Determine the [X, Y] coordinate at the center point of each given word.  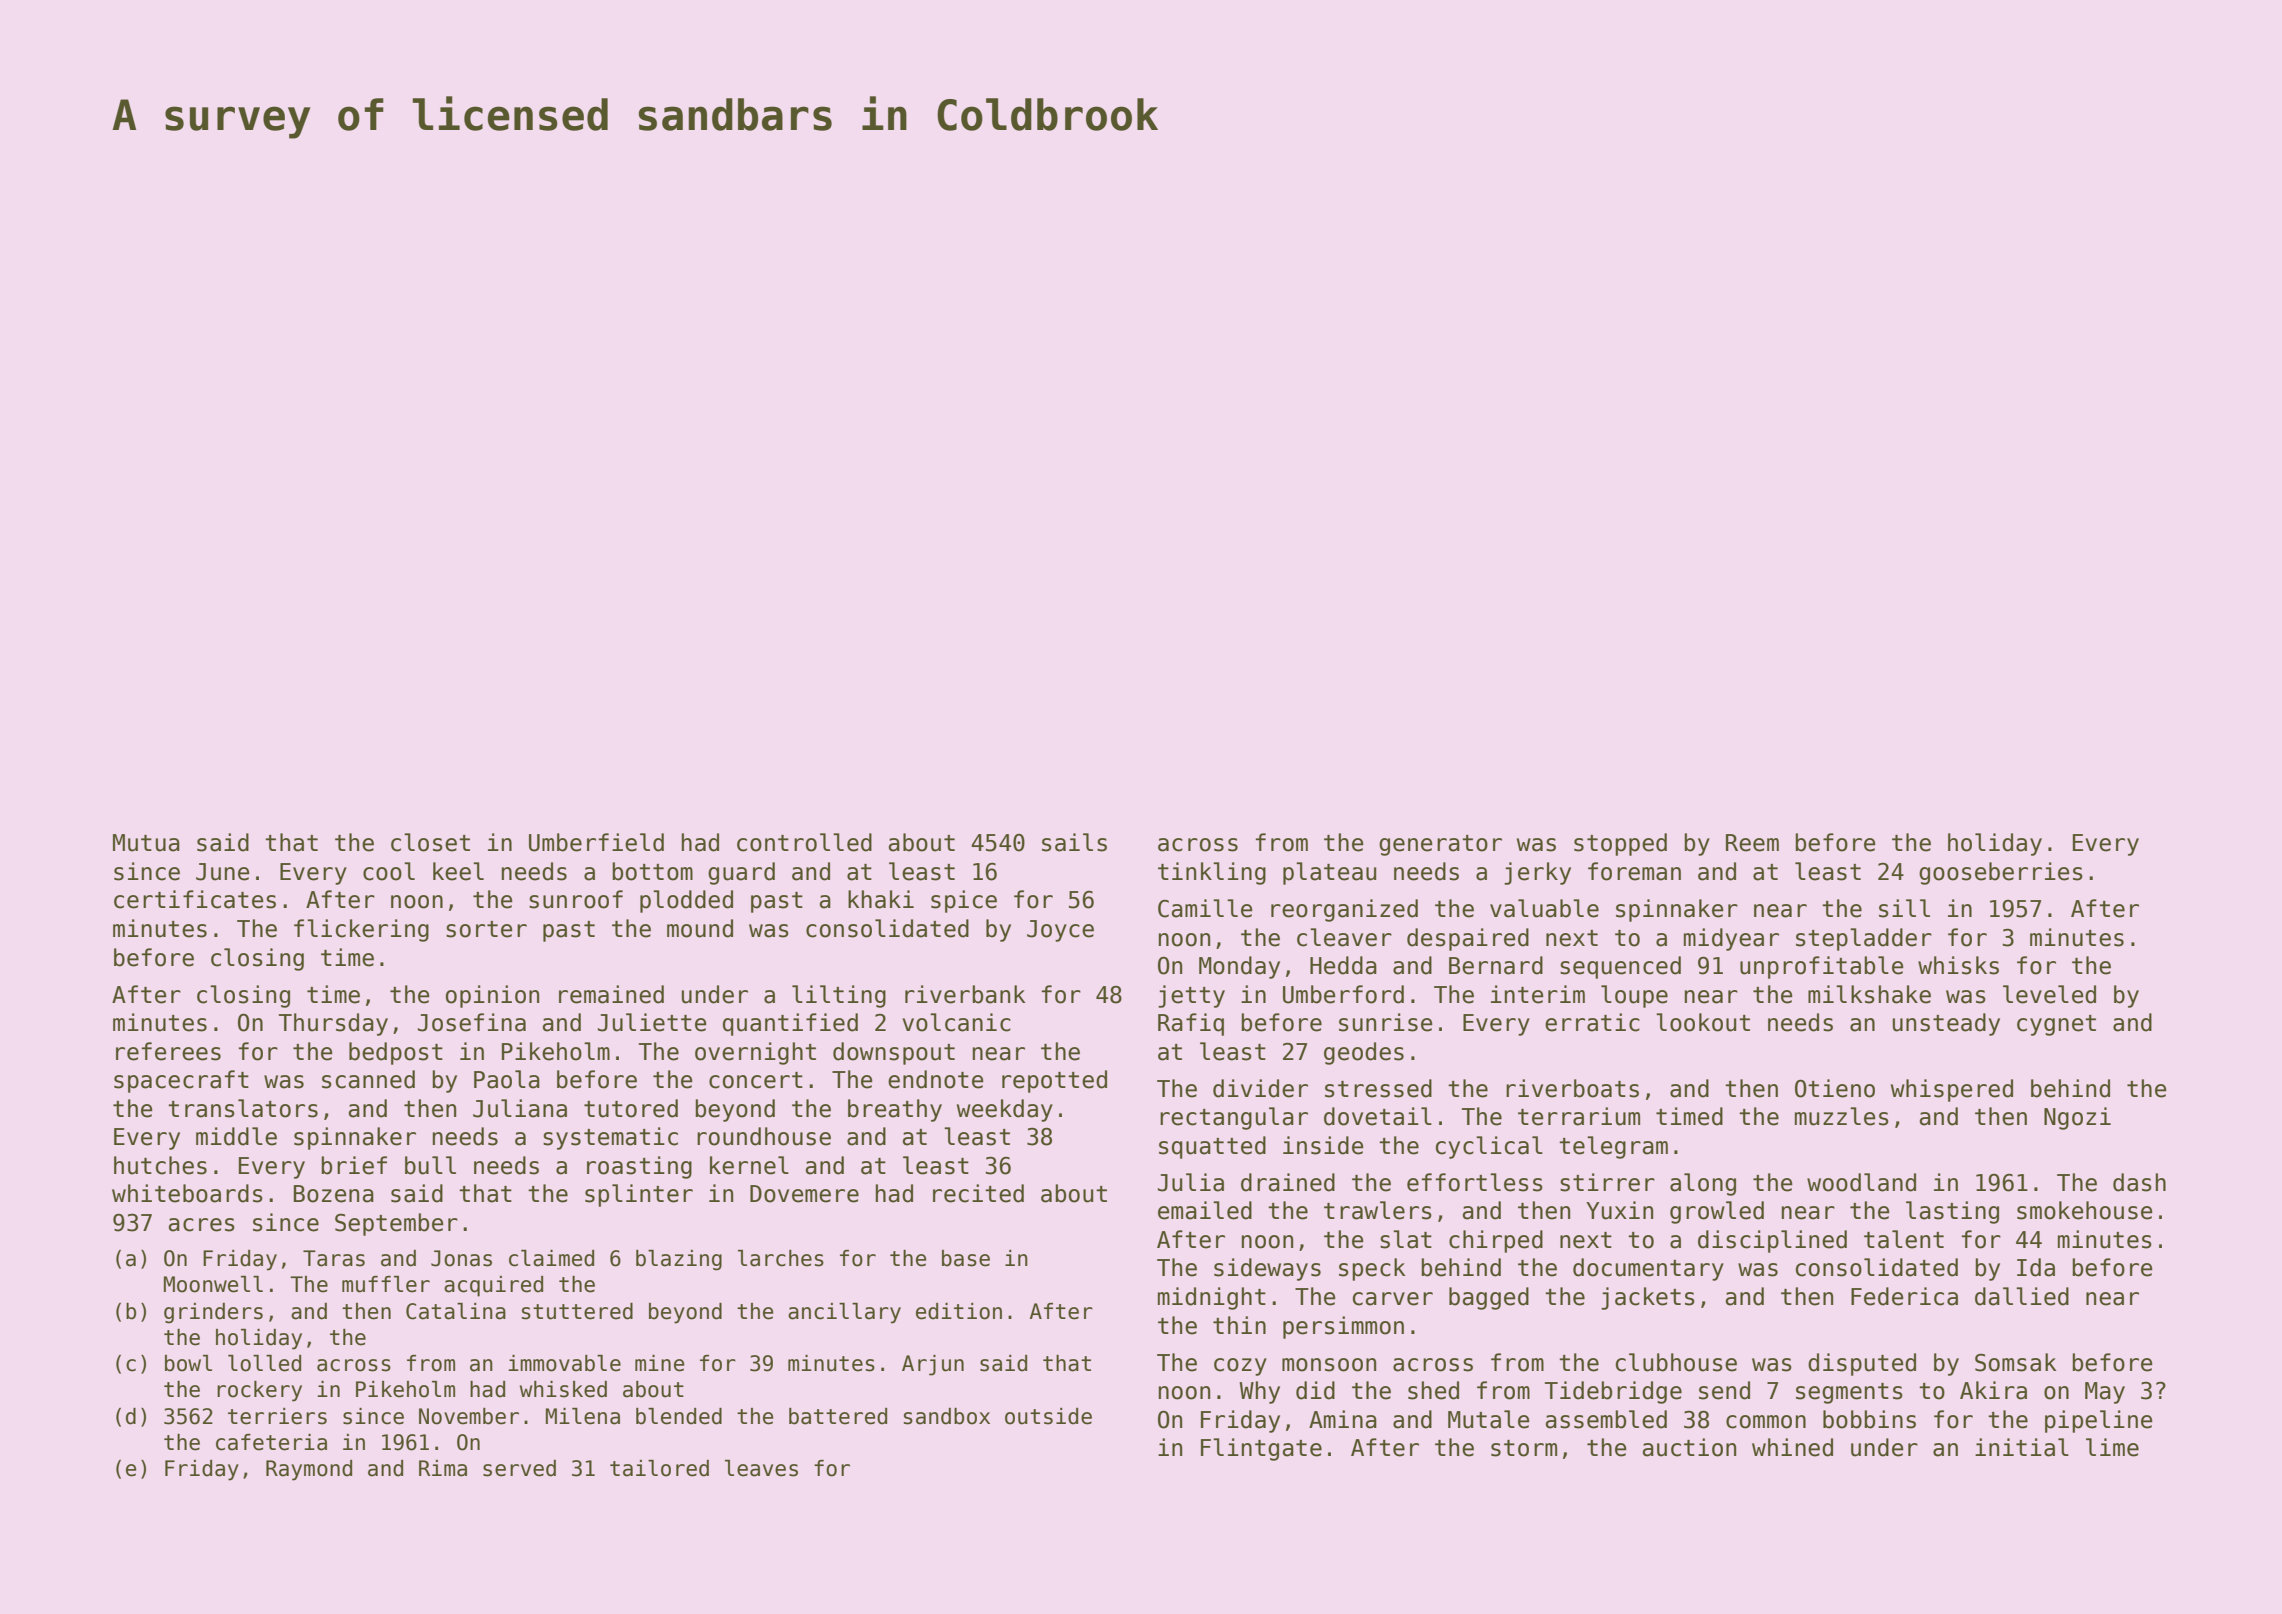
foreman [1634, 871]
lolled [264, 1363]
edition [959, 1311]
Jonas [461, 1258]
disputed [1862, 1364]
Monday [1239, 967]
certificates [195, 899]
